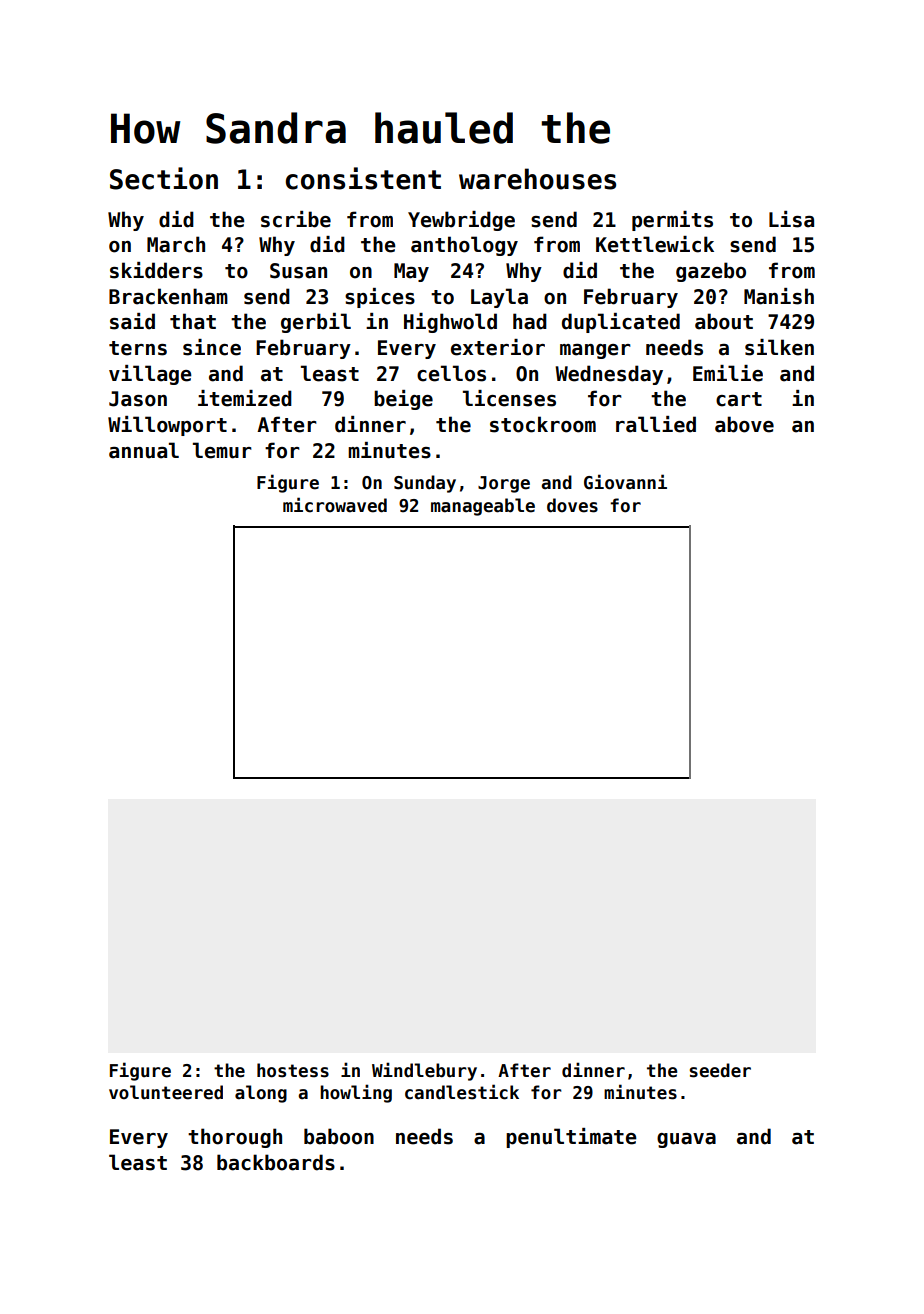  I want to click on backboards, so click(276, 1162).
